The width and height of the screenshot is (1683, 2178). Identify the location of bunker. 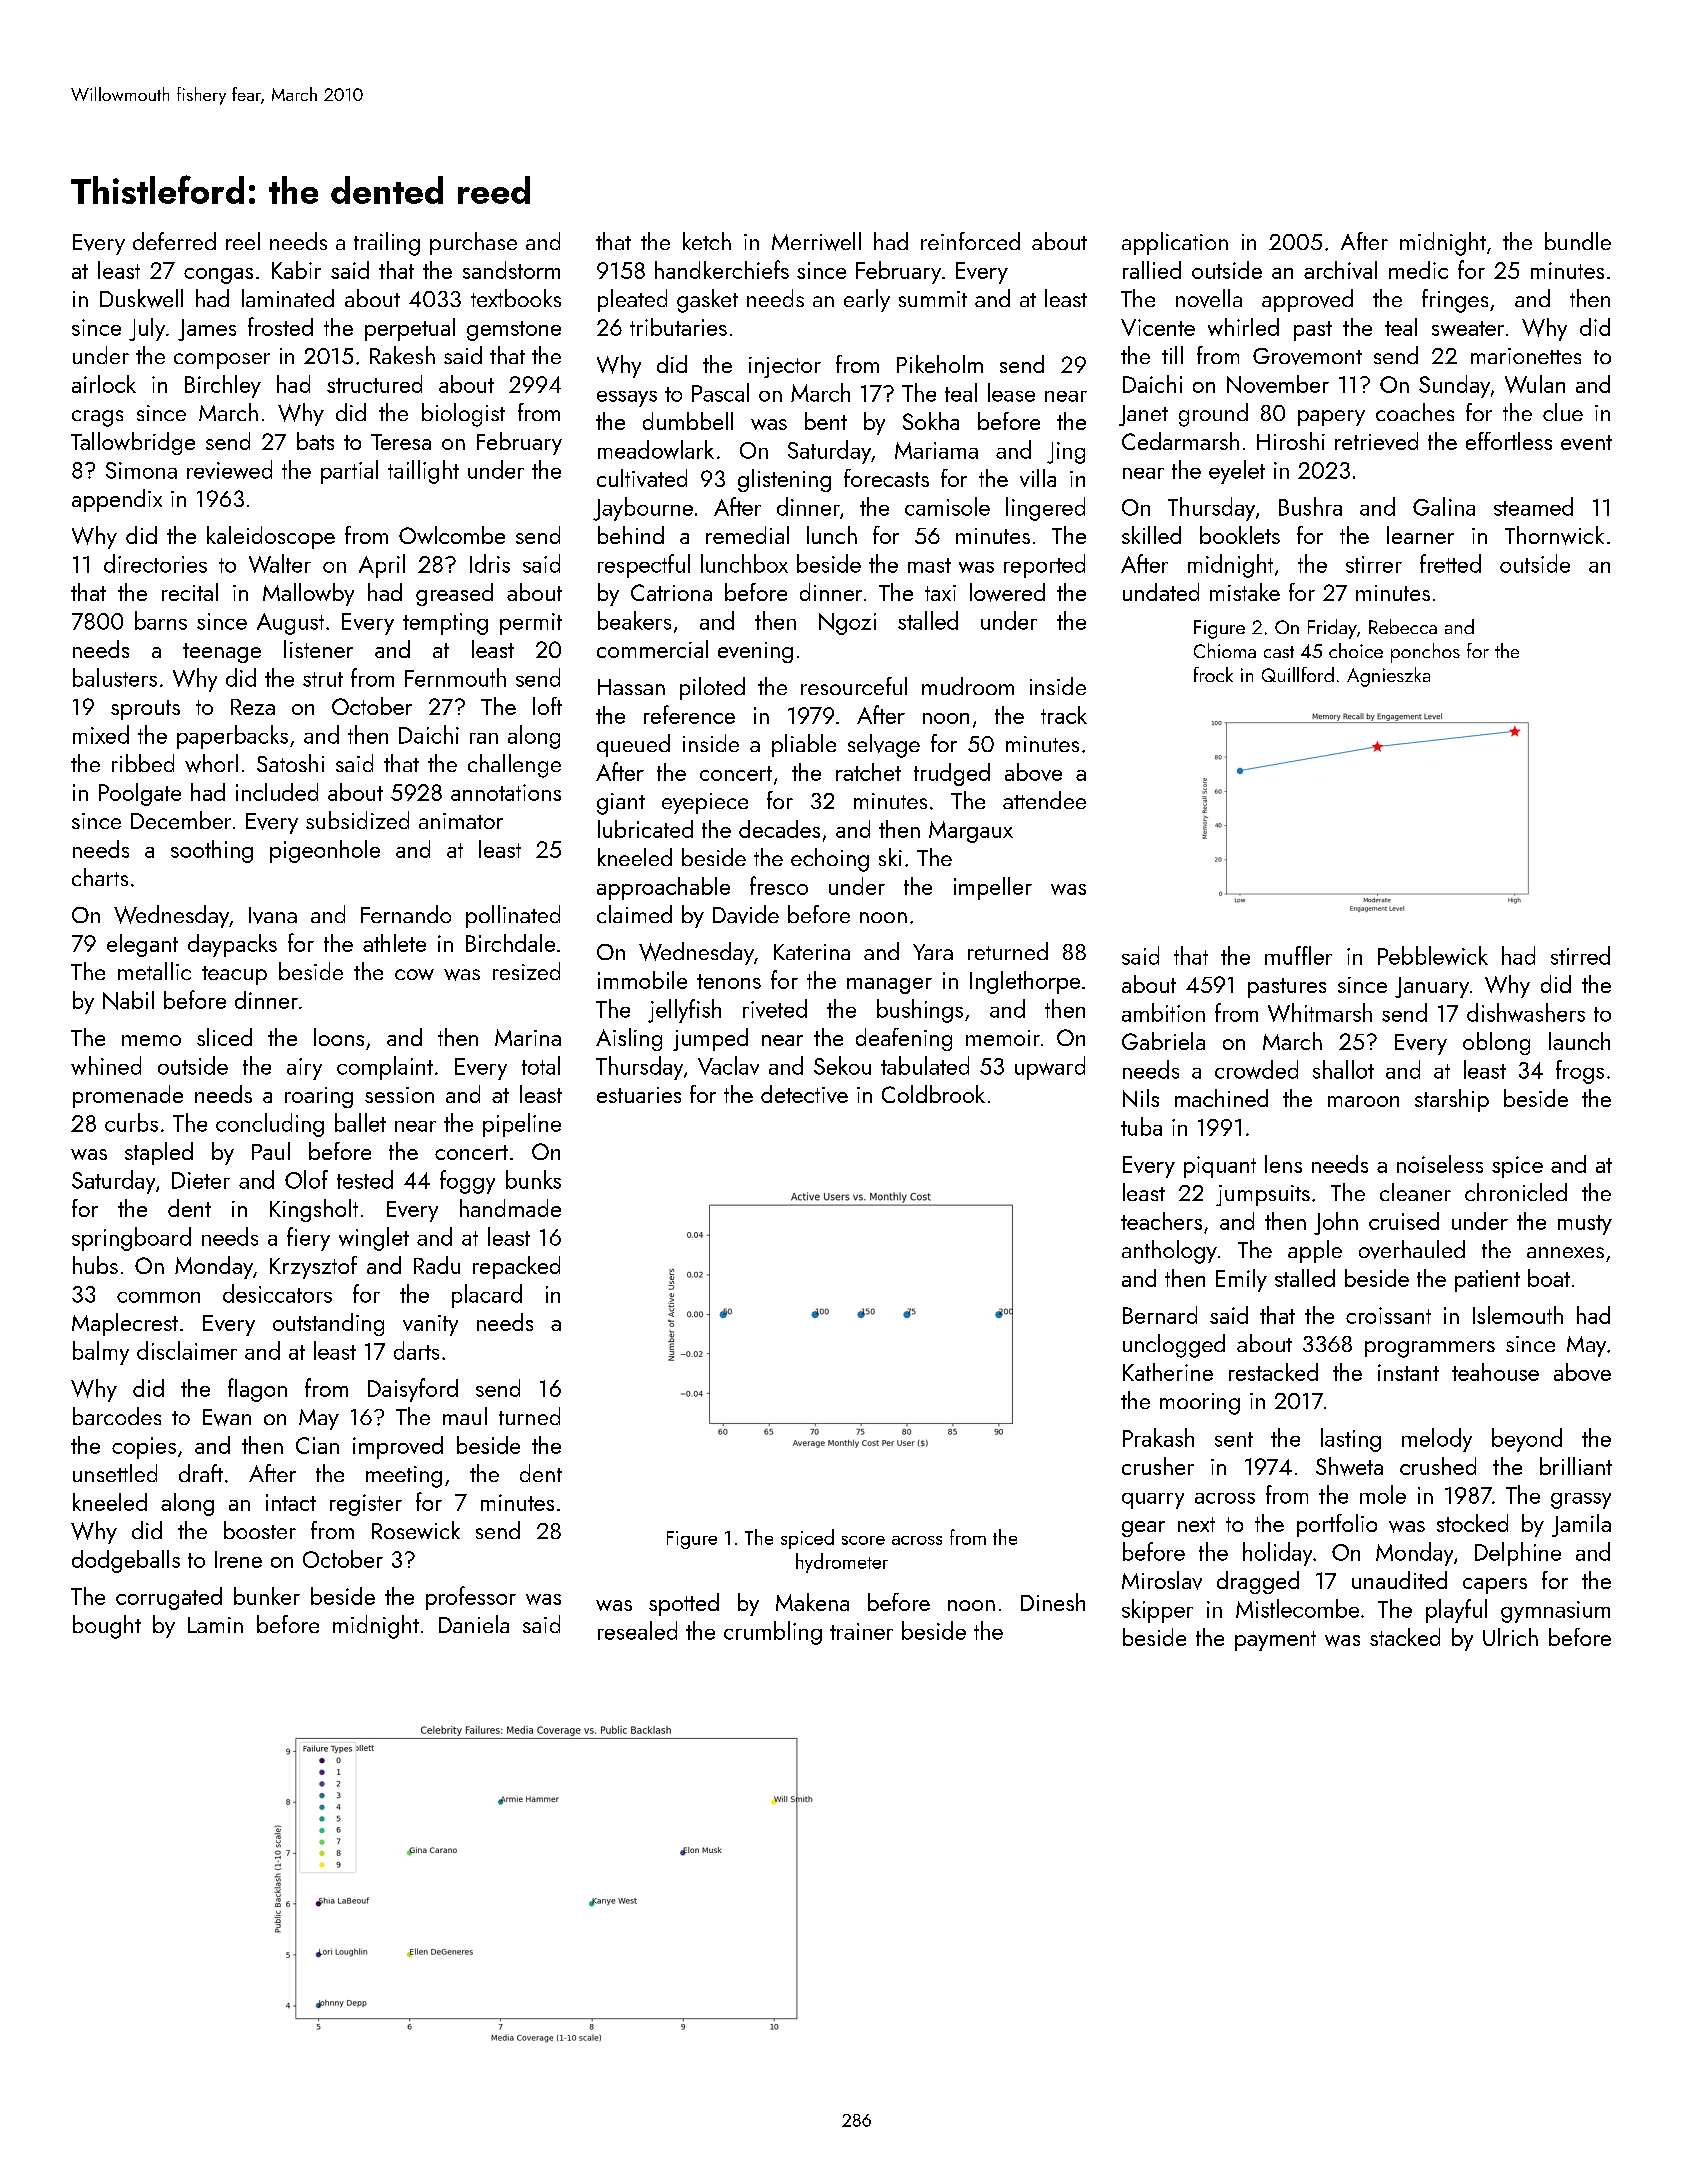
(267, 1596).
